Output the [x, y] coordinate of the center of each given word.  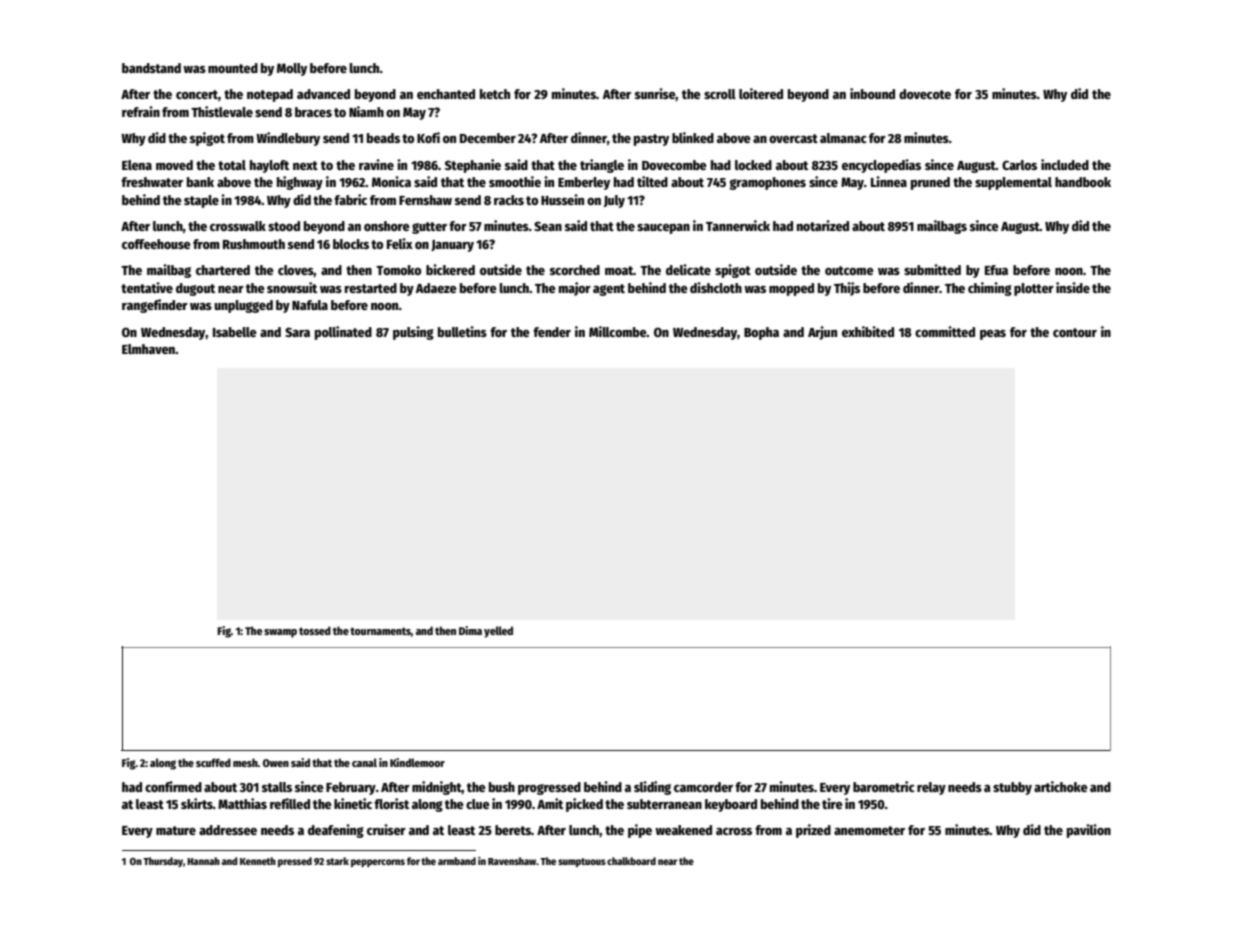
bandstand [151, 68]
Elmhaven [148, 349]
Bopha [761, 333]
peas [993, 335]
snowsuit [292, 287]
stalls [277, 787]
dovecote [925, 94]
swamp [280, 633]
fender [552, 332]
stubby [1012, 788]
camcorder [703, 787]
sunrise [655, 94]
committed [945, 331]
